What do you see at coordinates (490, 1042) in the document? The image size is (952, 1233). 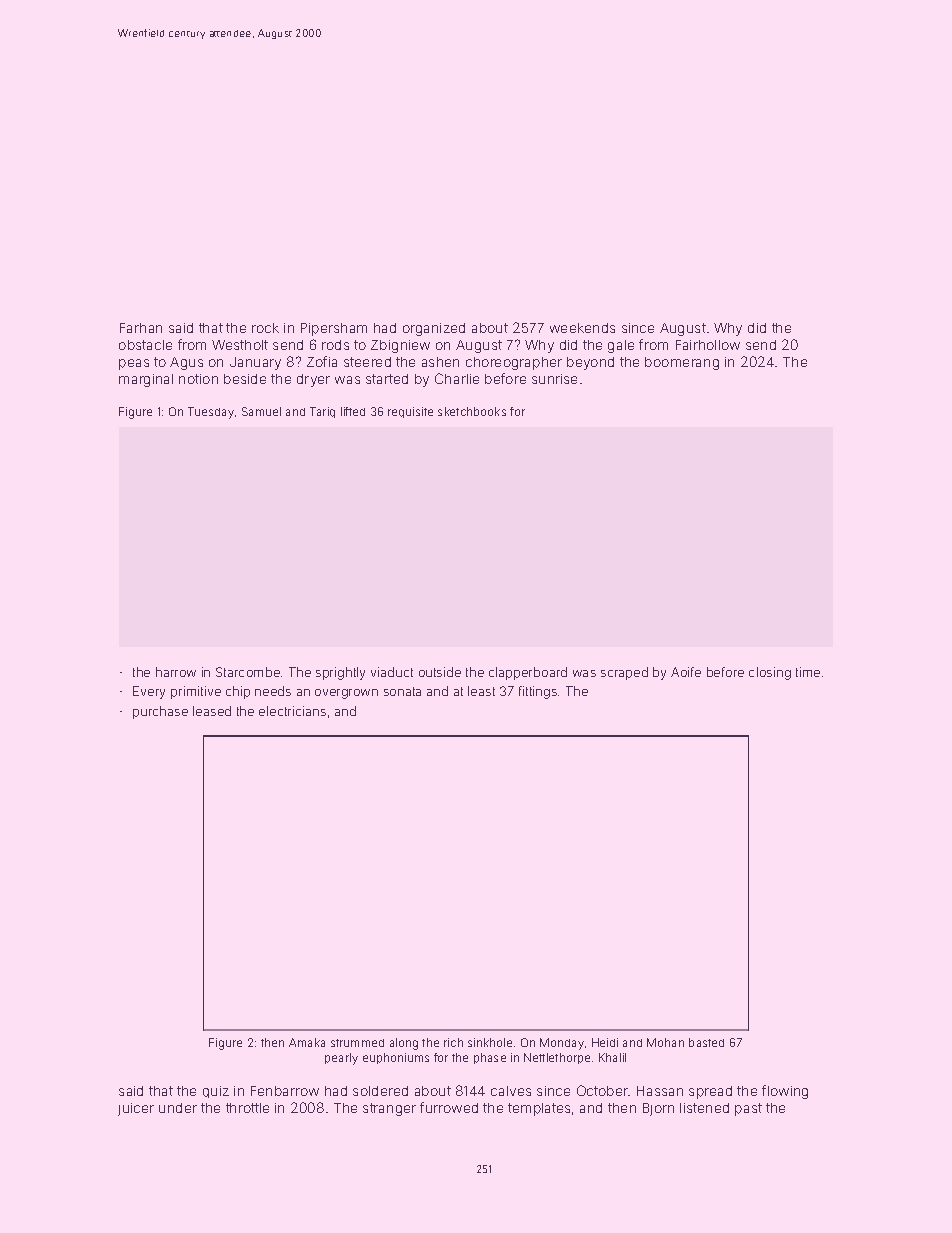 I see `sinkhole` at bounding box center [490, 1042].
